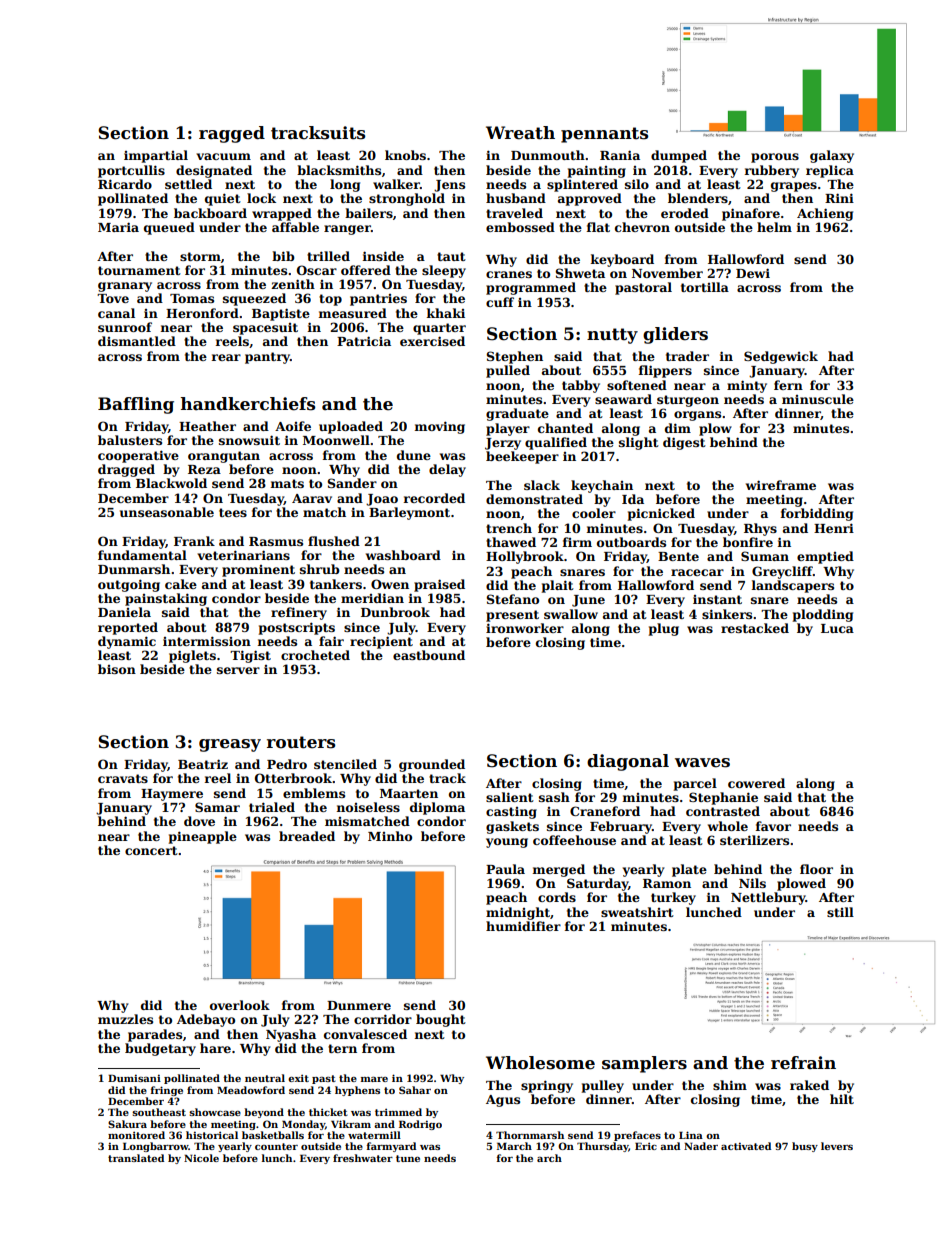 The height and width of the screenshot is (1233, 952). What do you see at coordinates (437, 808) in the screenshot?
I see `diploma` at bounding box center [437, 808].
